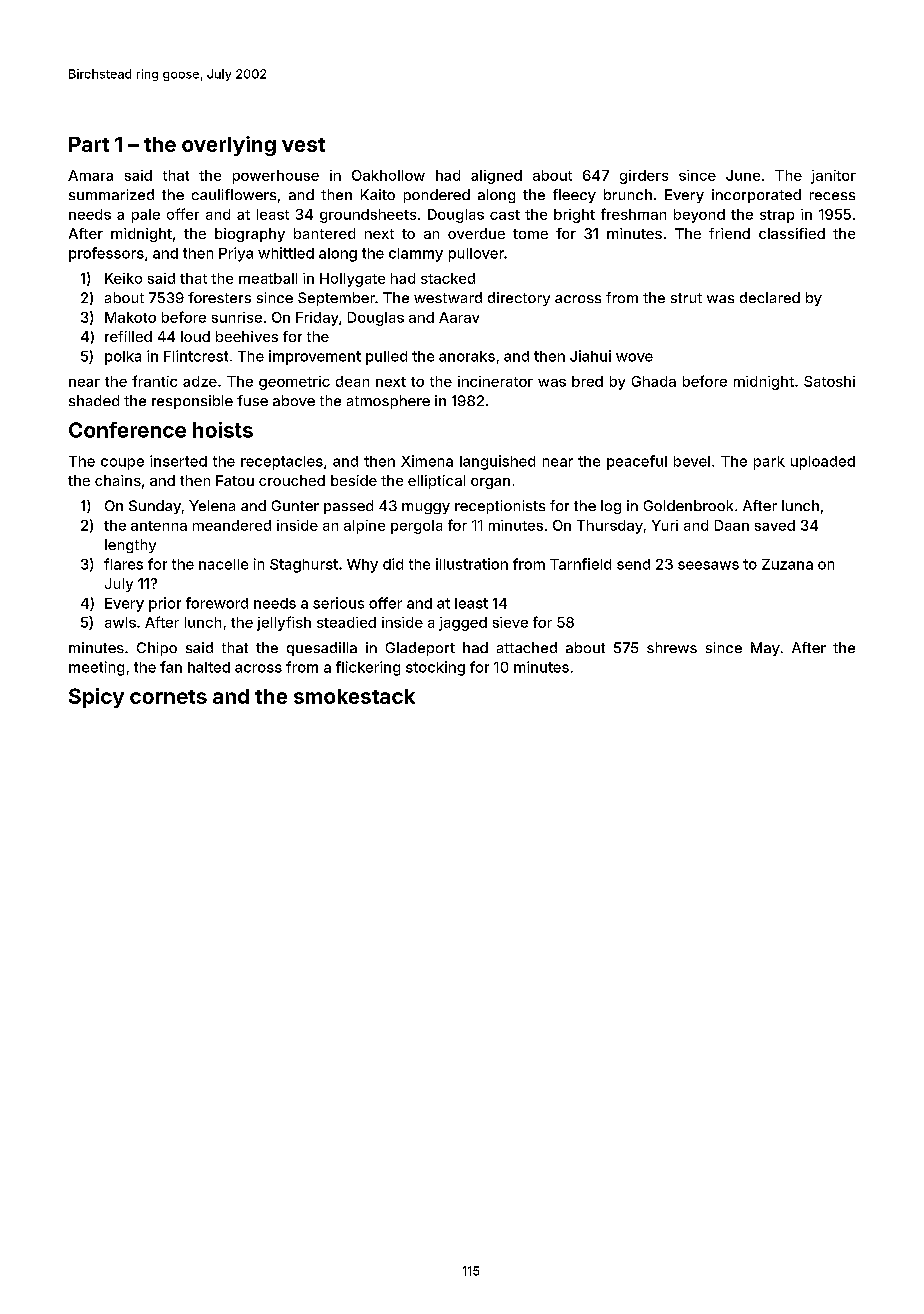 Image resolution: width=924 pixels, height=1314 pixels. What do you see at coordinates (765, 649) in the screenshot?
I see `May` at bounding box center [765, 649].
